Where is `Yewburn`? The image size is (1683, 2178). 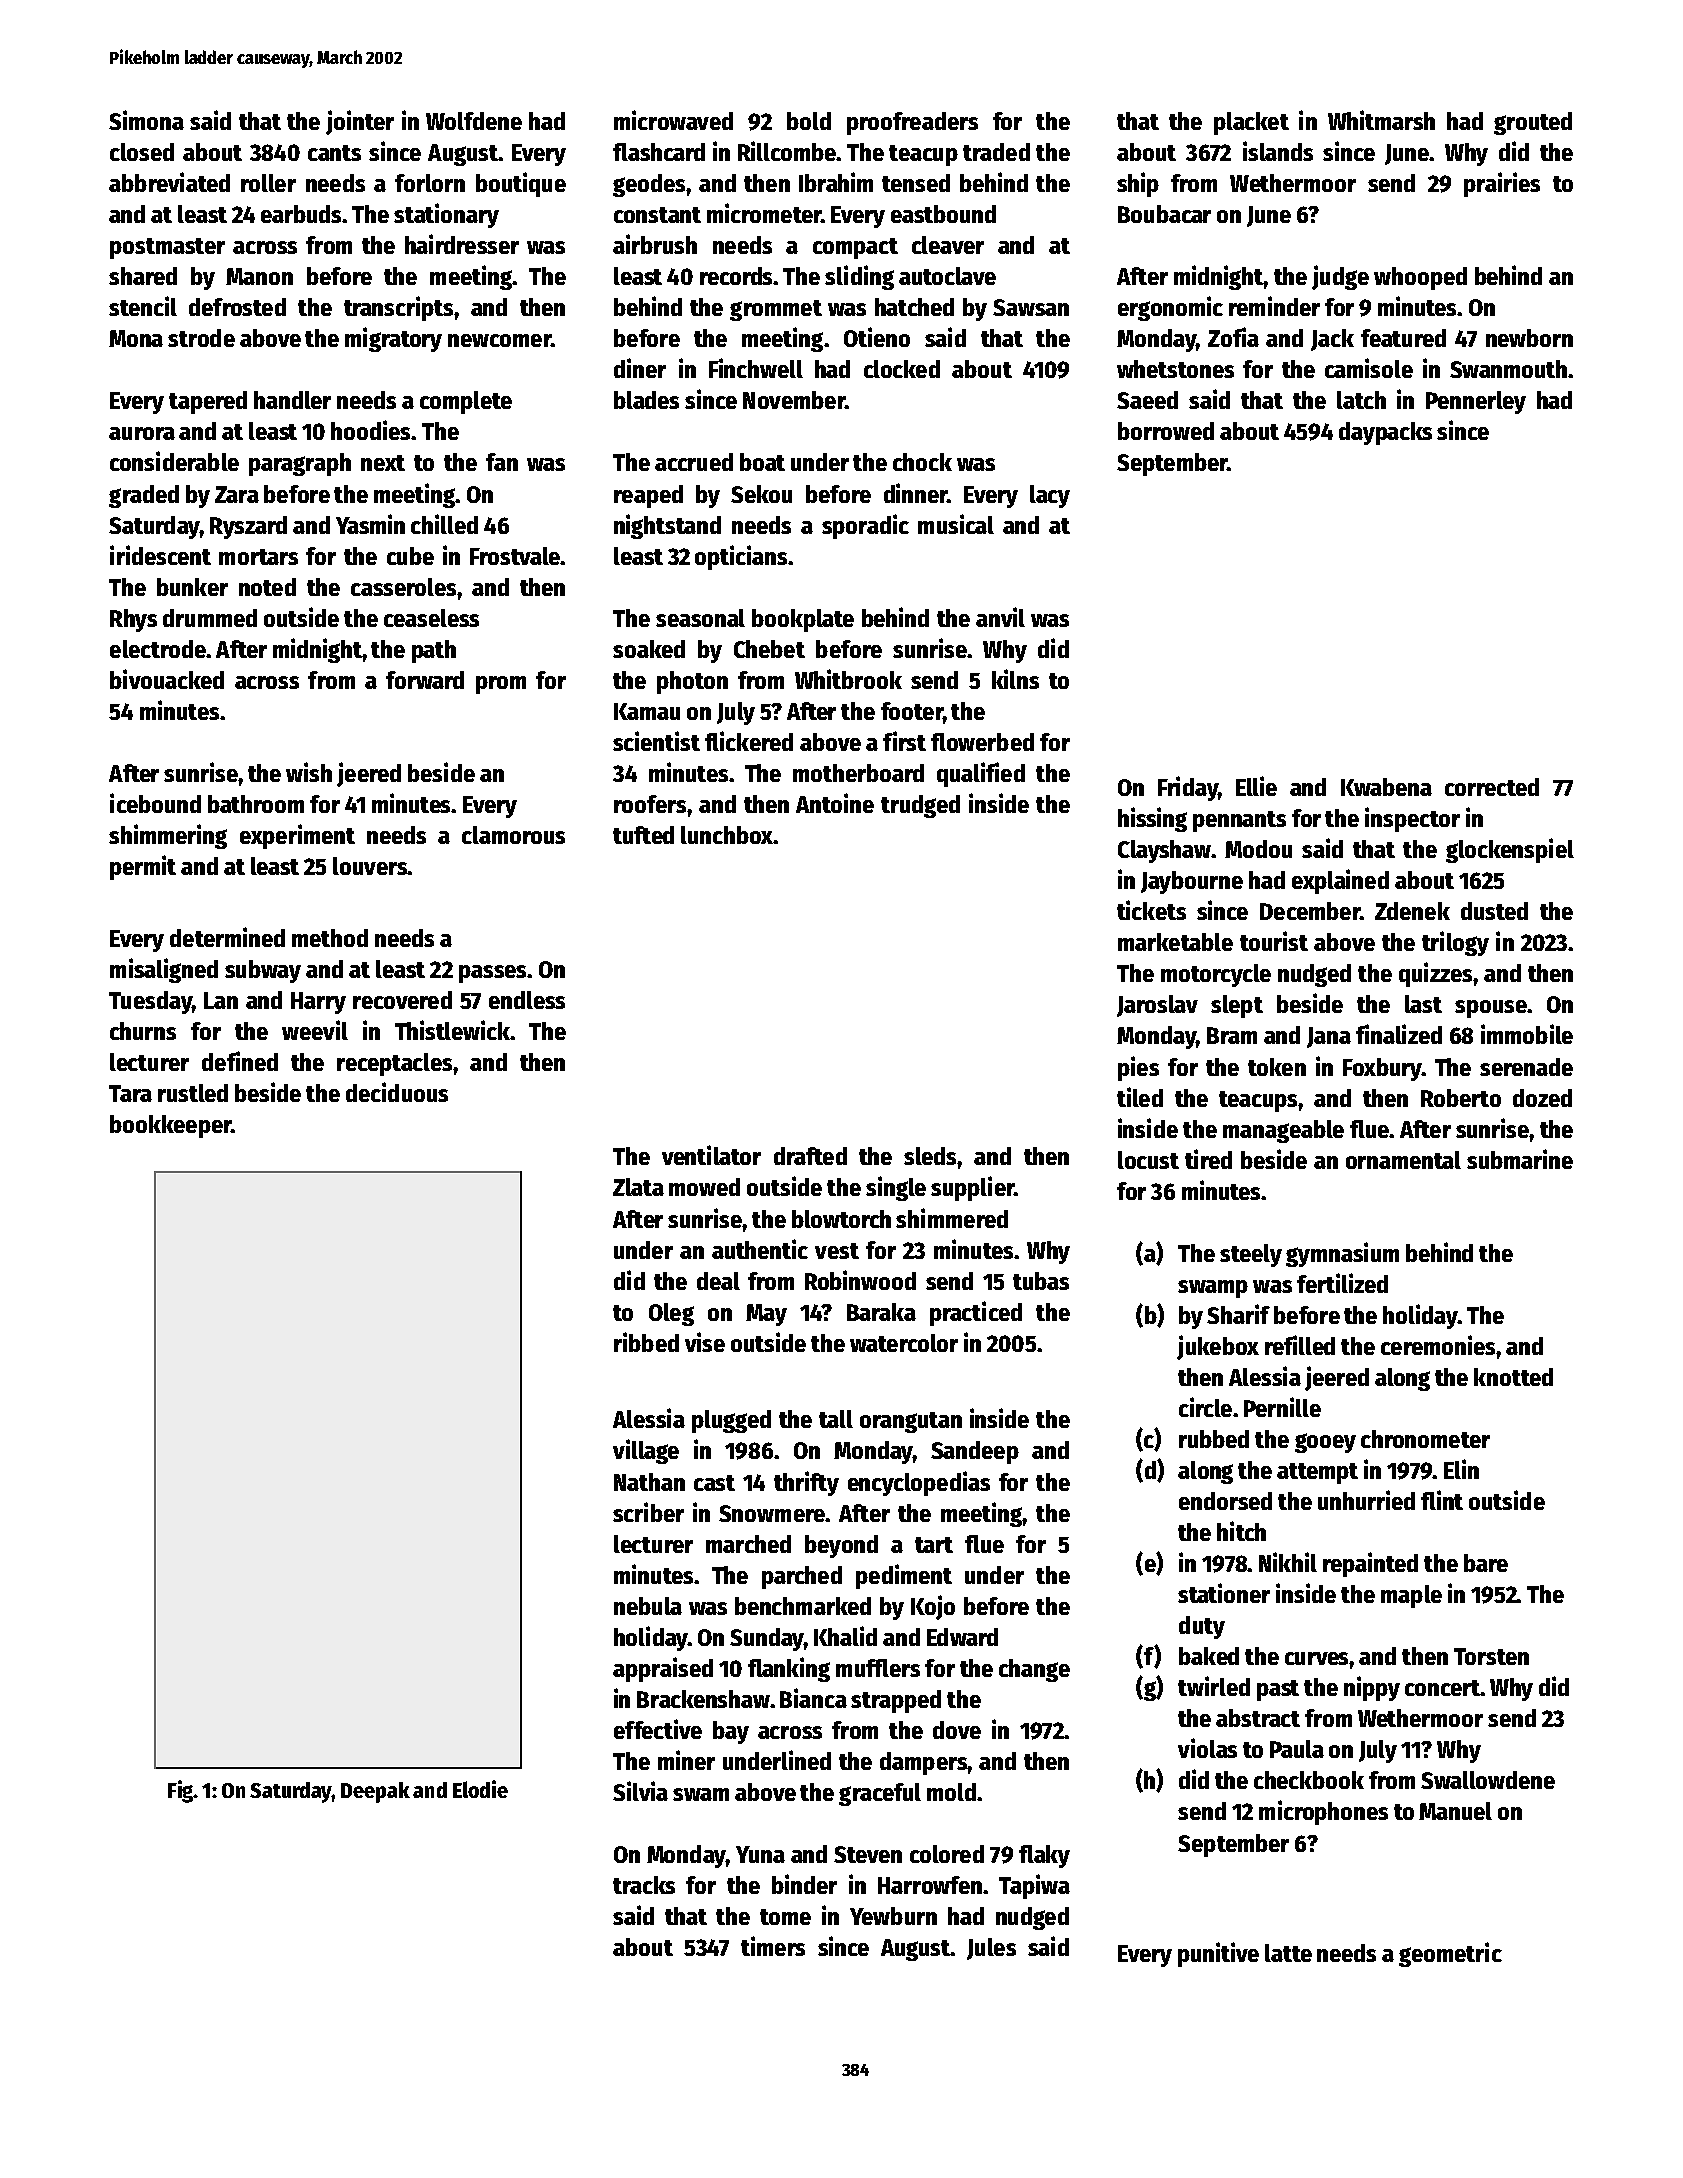
Yewburn is located at coordinates (893, 1916).
